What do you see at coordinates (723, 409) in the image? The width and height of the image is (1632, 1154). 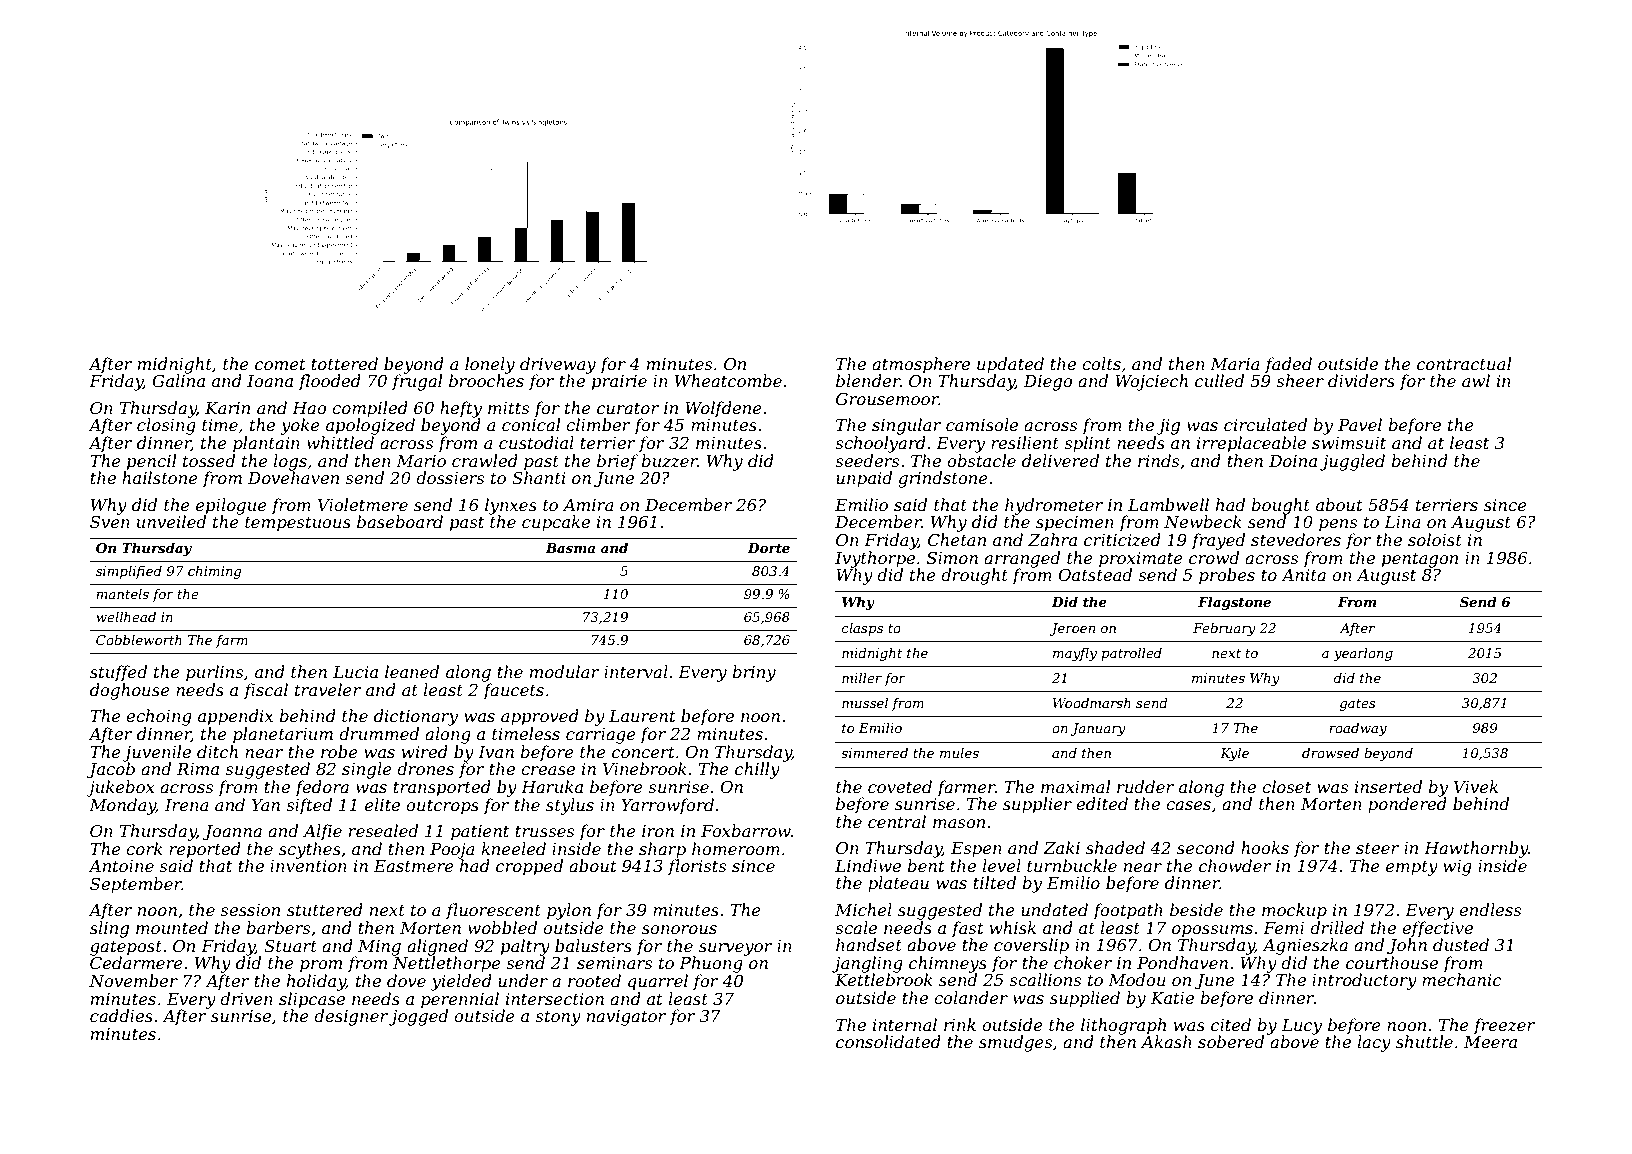 I see `Wolfdene` at bounding box center [723, 409].
